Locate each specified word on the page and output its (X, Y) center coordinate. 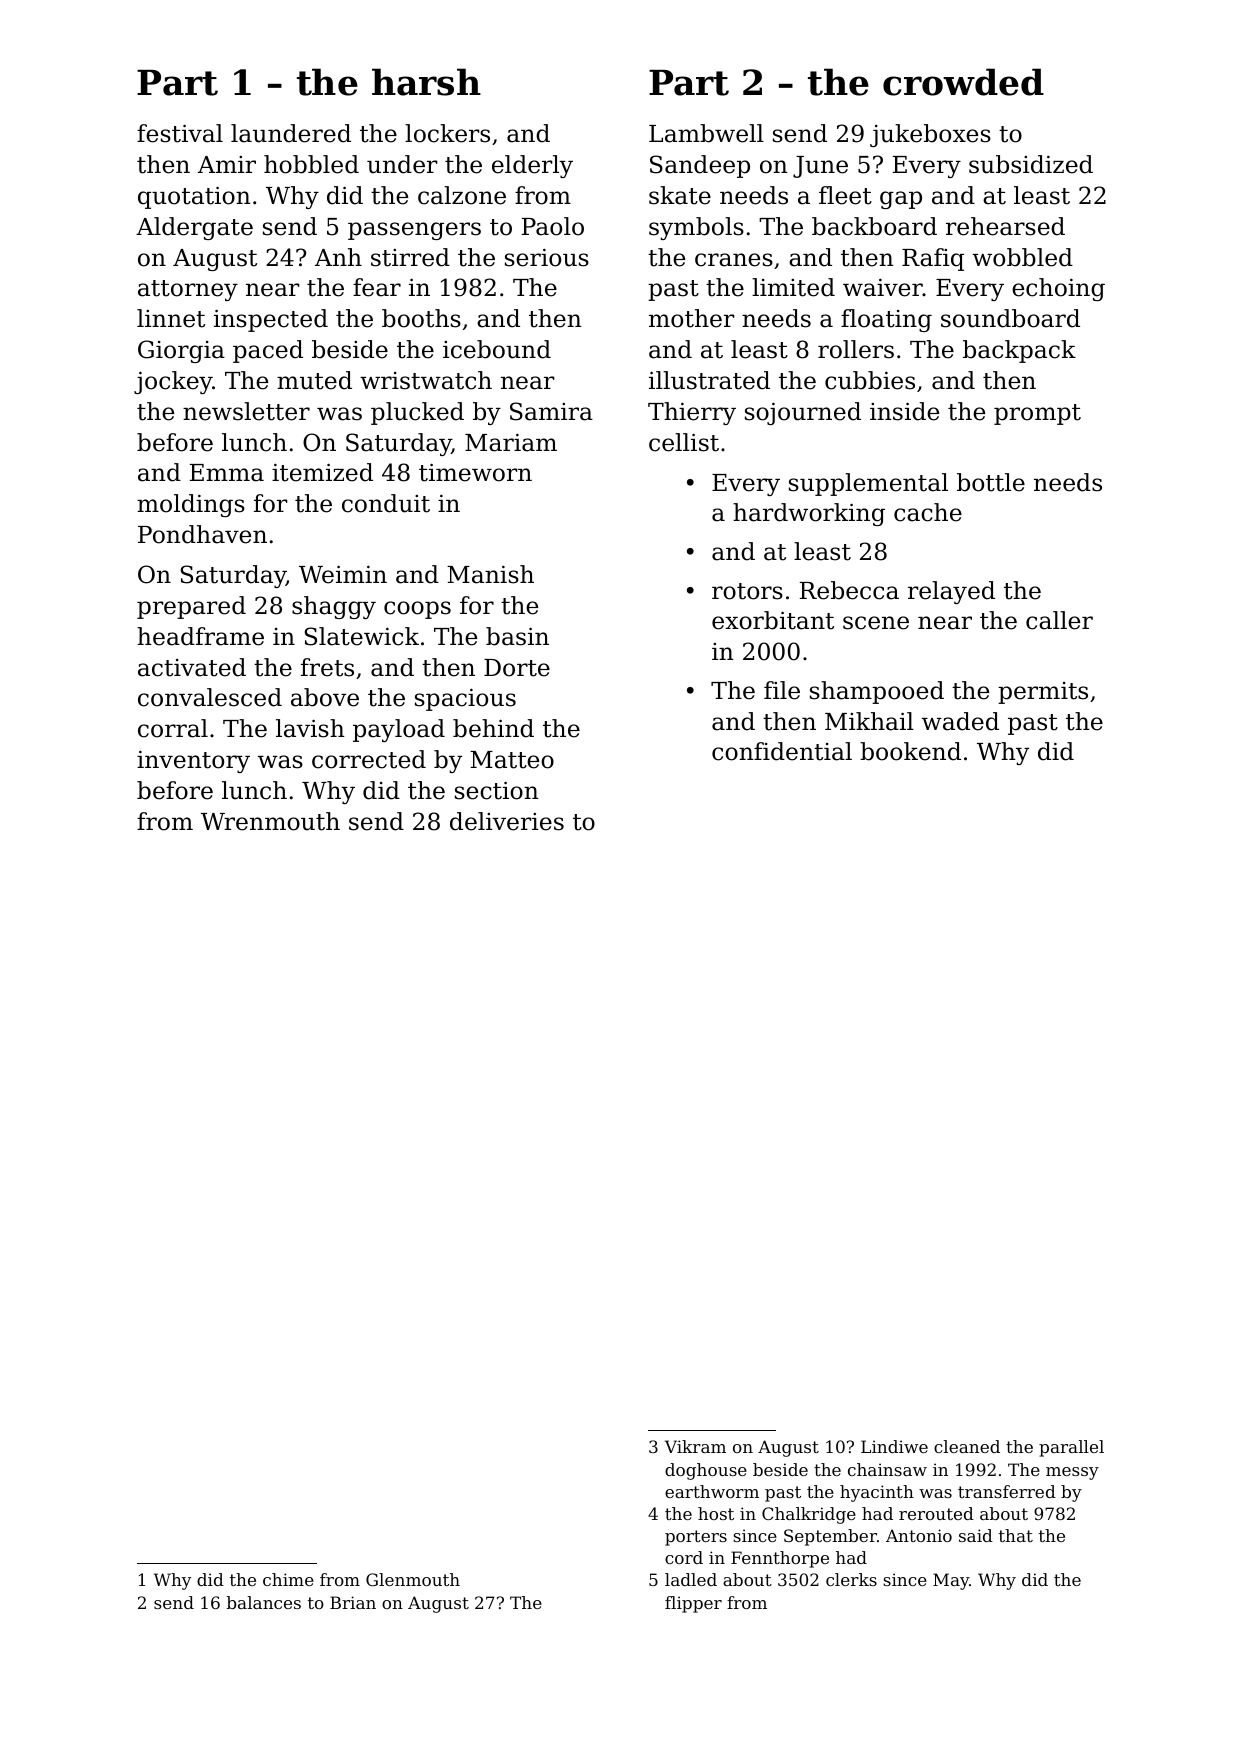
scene (876, 623)
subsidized (1031, 164)
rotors (747, 591)
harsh (426, 82)
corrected (369, 759)
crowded (963, 82)
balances (264, 1602)
